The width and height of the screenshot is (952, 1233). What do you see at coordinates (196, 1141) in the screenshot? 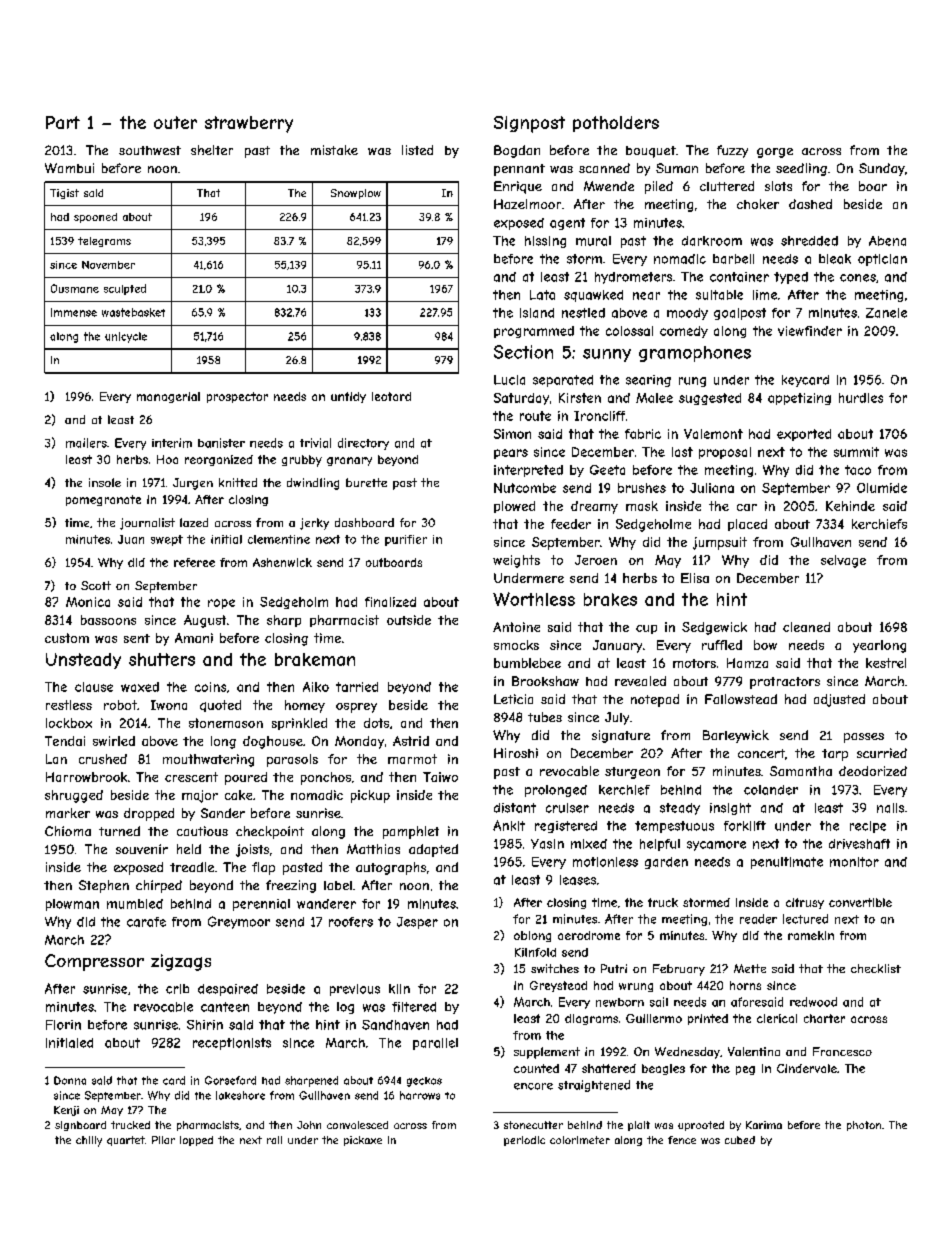
I see `lopped` at bounding box center [196, 1141].
